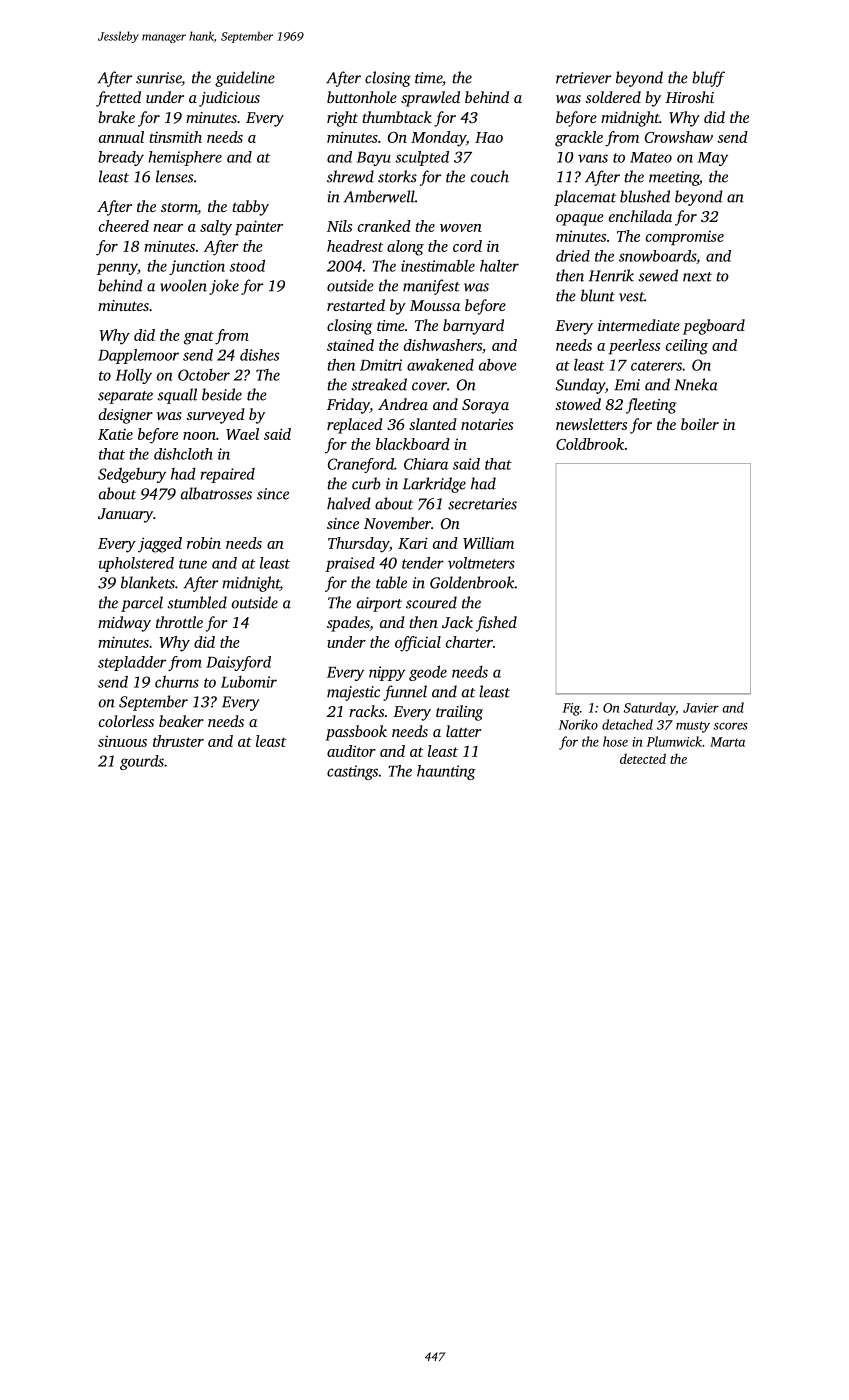  I want to click on throttle, so click(179, 622).
